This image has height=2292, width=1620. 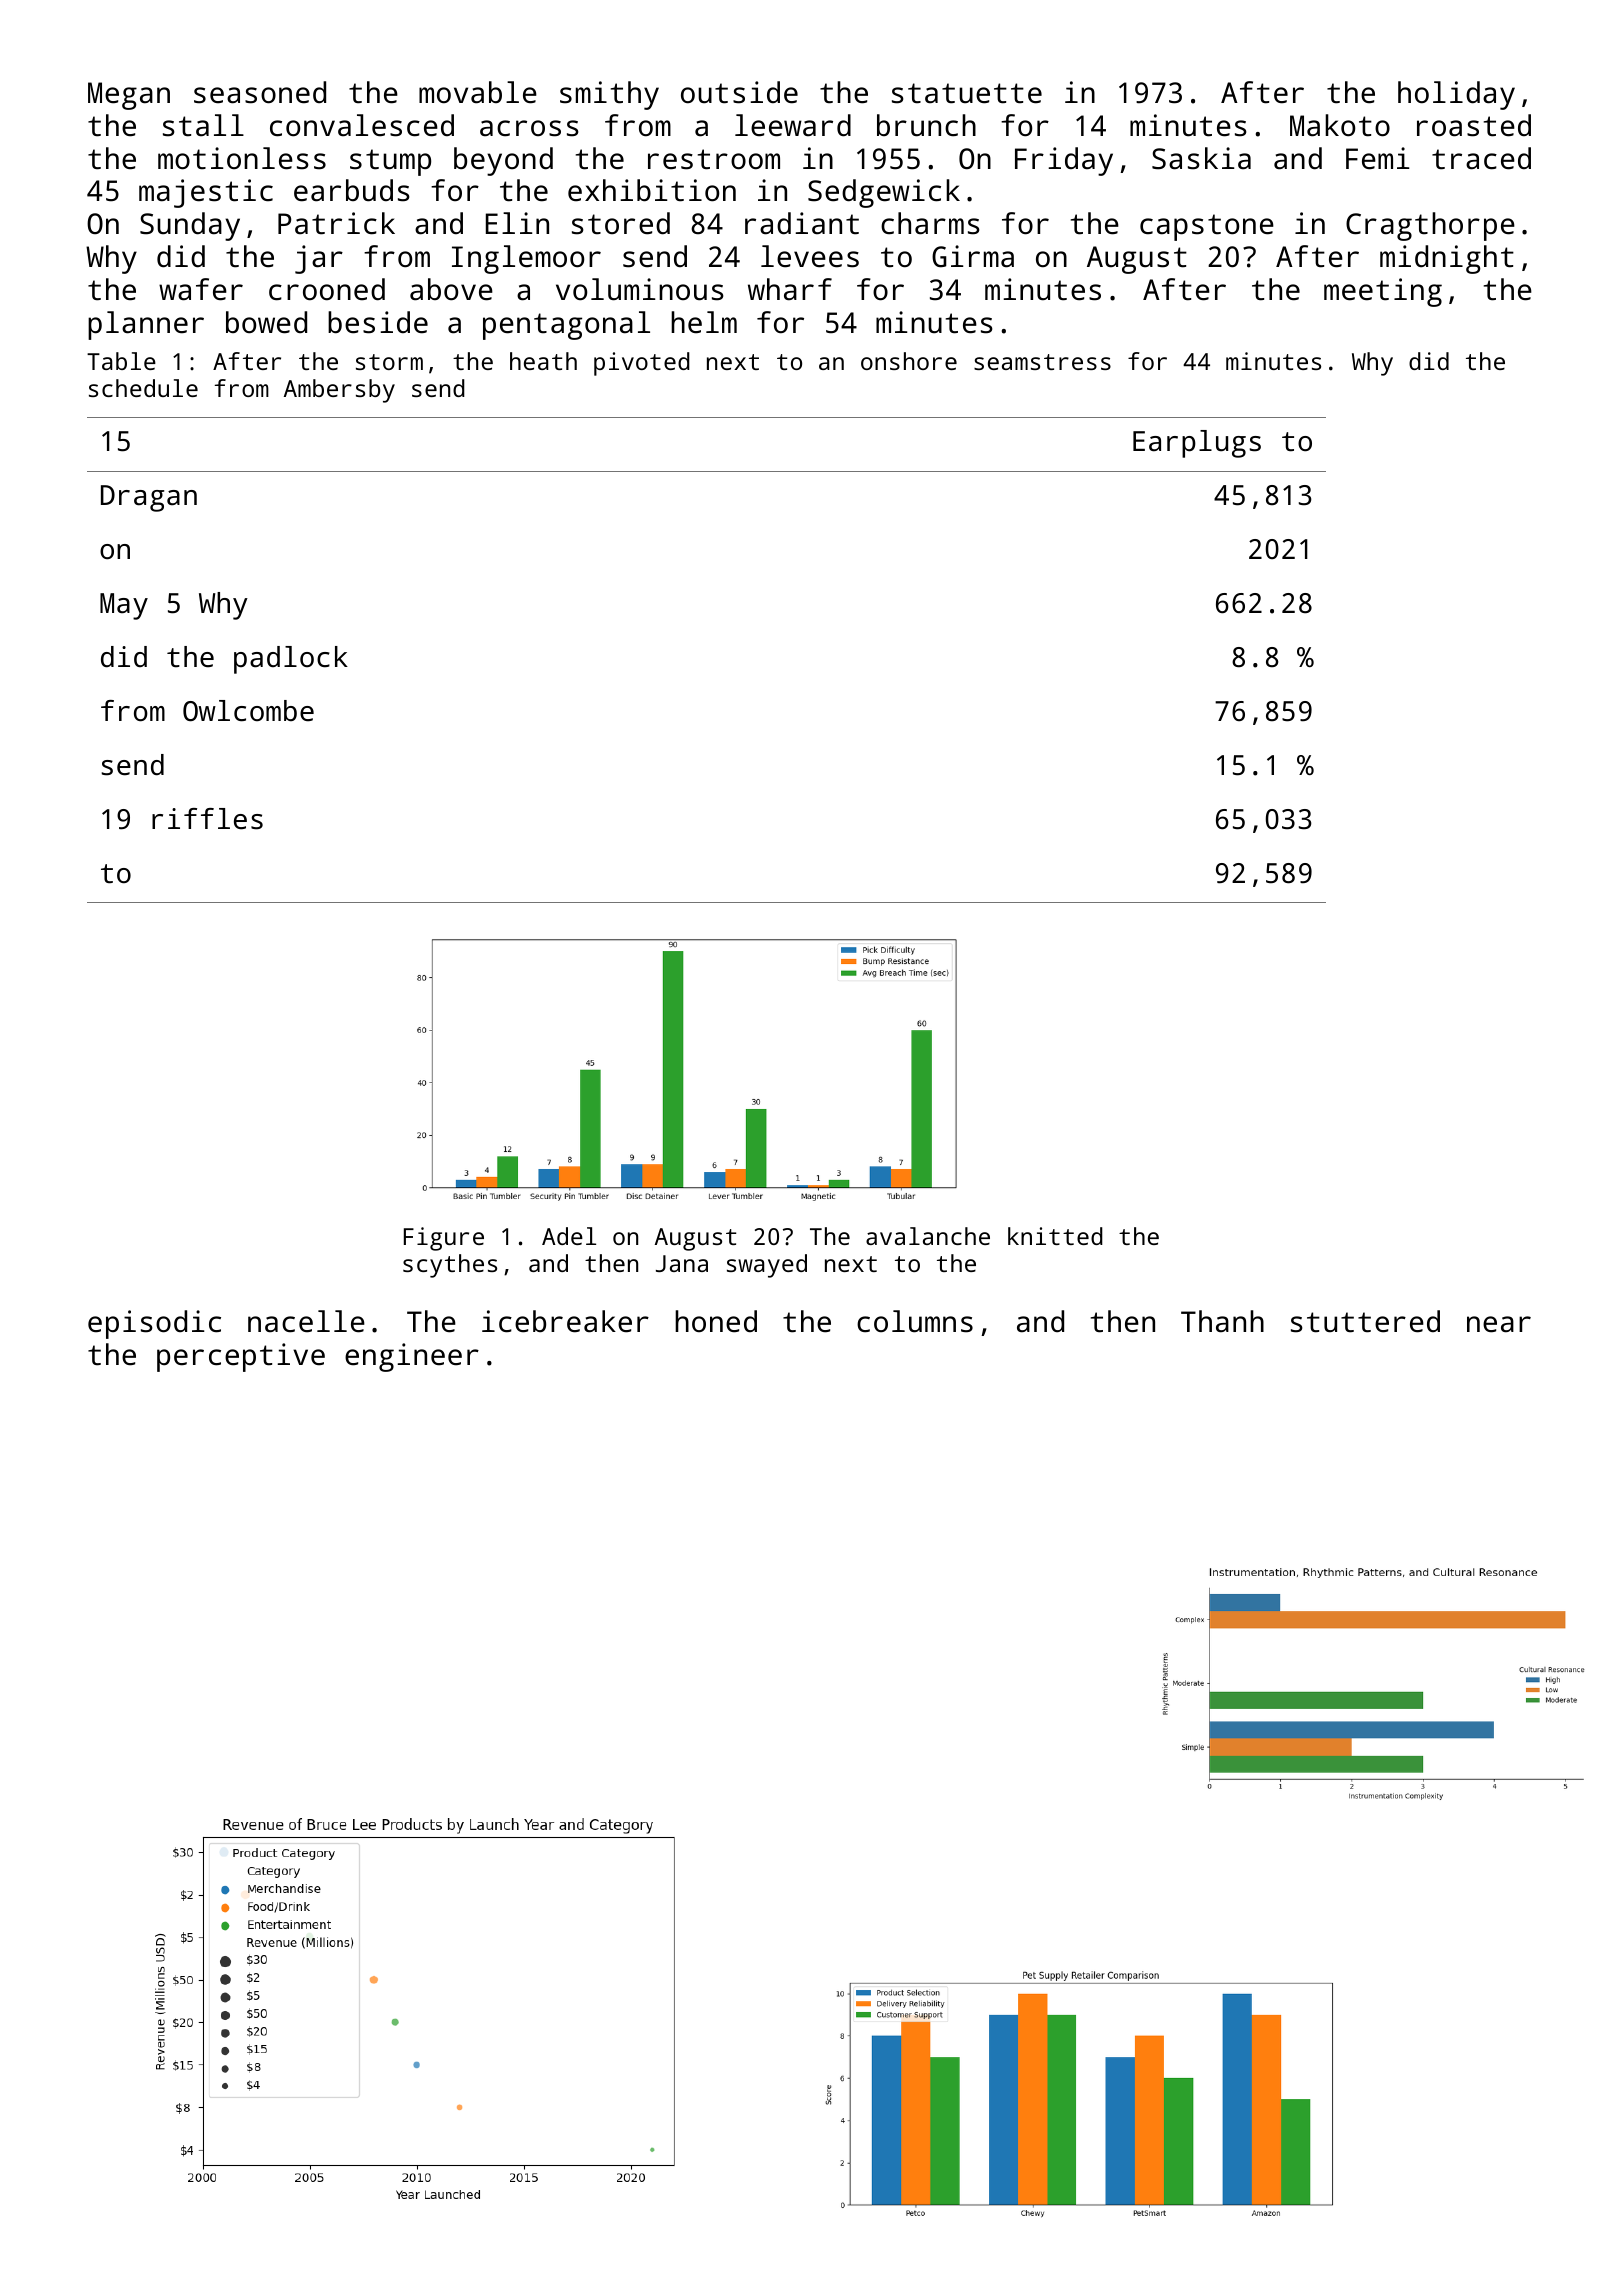 What do you see at coordinates (1197, 444) in the image?
I see `Earplugs` at bounding box center [1197, 444].
